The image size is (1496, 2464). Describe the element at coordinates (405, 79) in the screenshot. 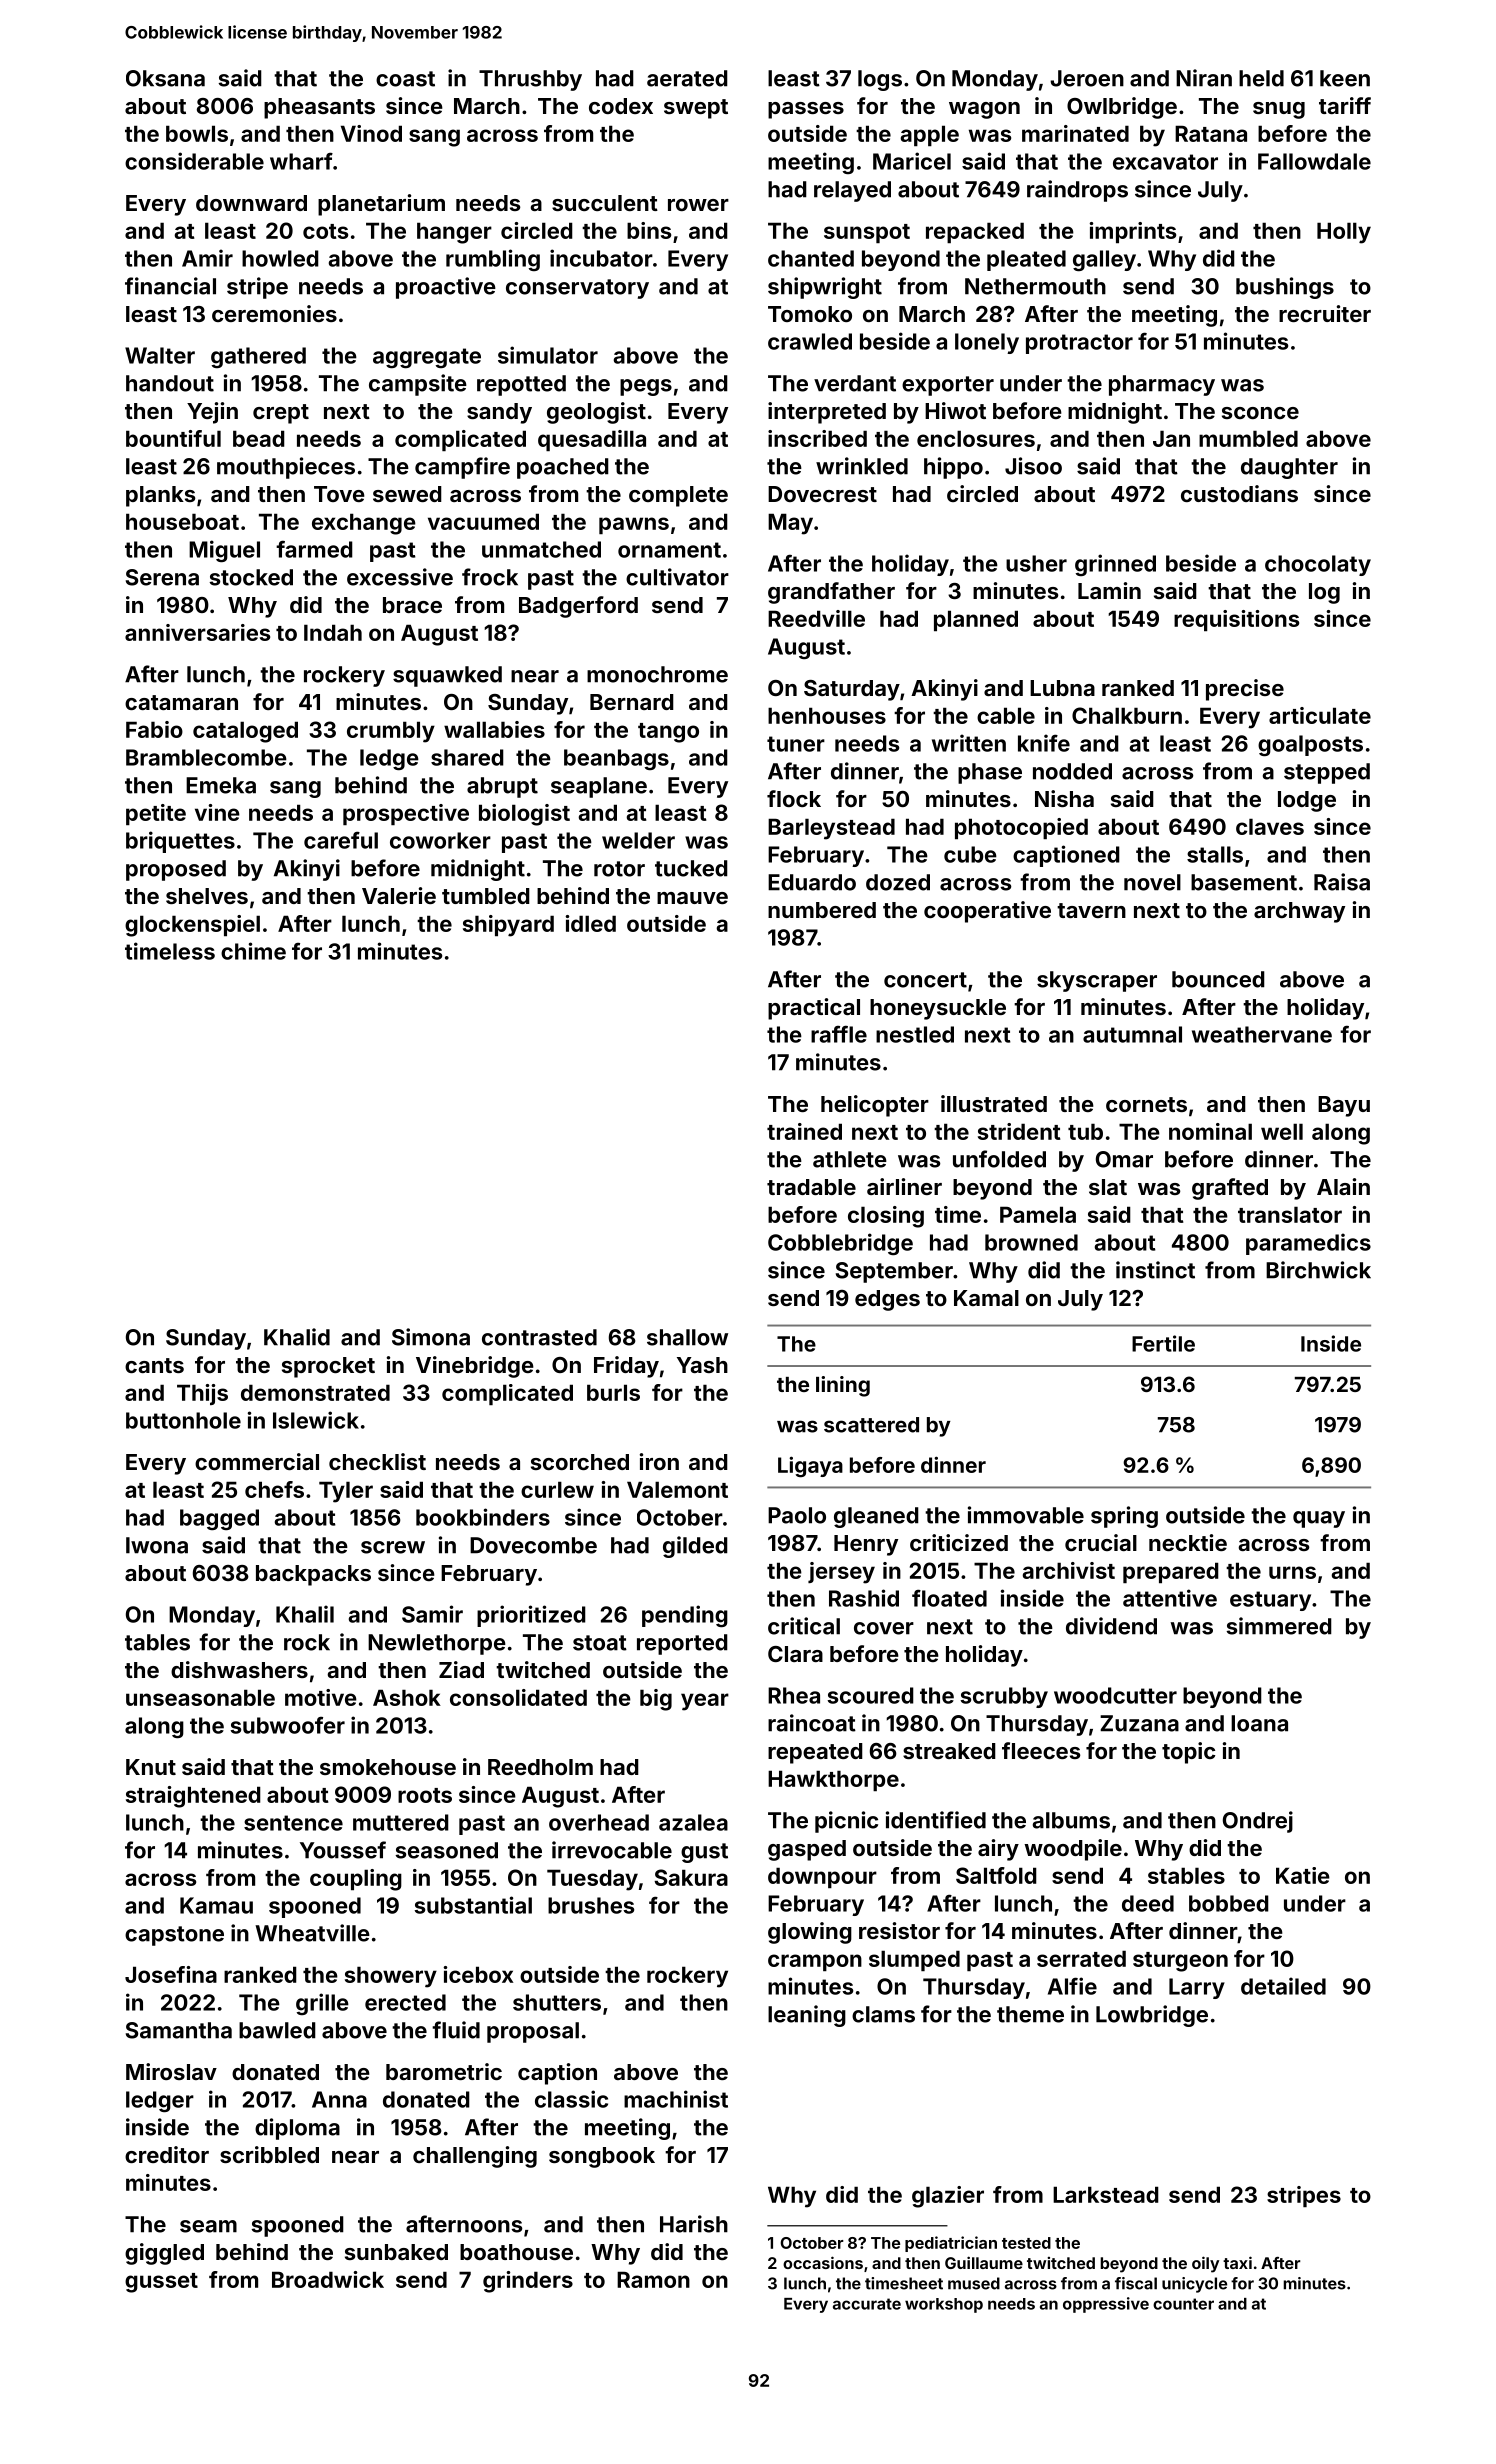

I see `coast` at that location.
